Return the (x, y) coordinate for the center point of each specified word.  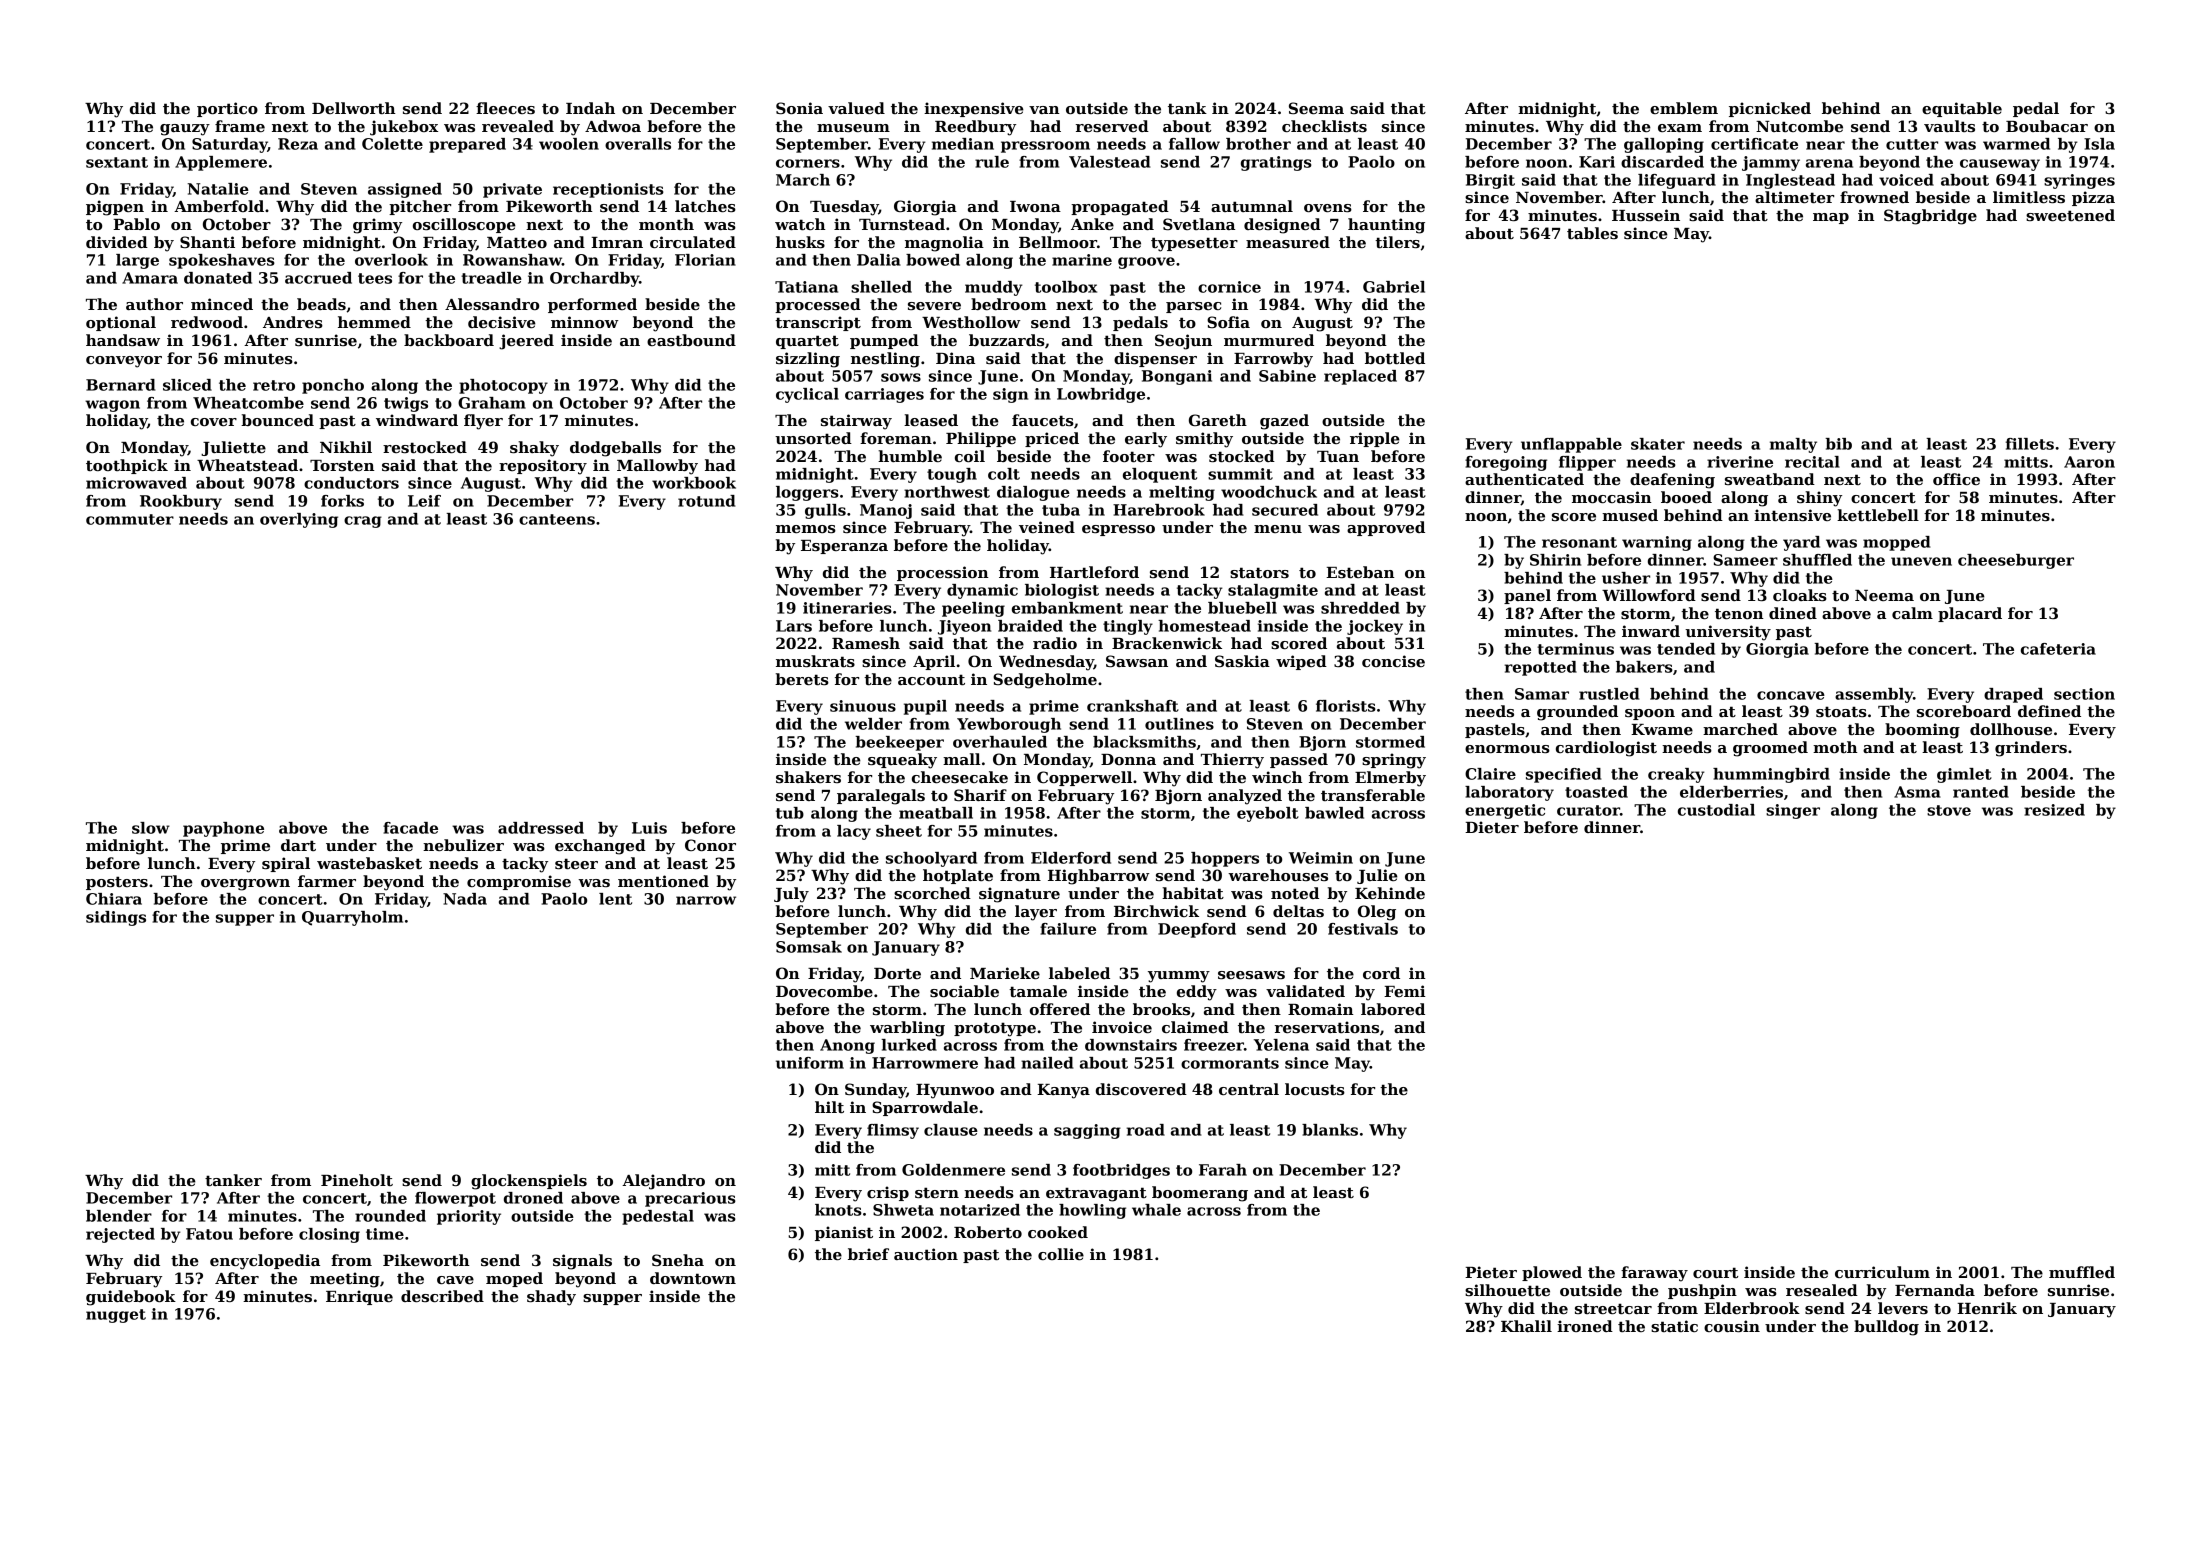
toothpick (127, 466)
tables (1592, 233)
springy (1394, 761)
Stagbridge (1930, 217)
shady (551, 1298)
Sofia (1228, 322)
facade (410, 828)
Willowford (1649, 595)
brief (868, 1254)
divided (117, 242)
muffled (2082, 1272)
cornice (1229, 287)
